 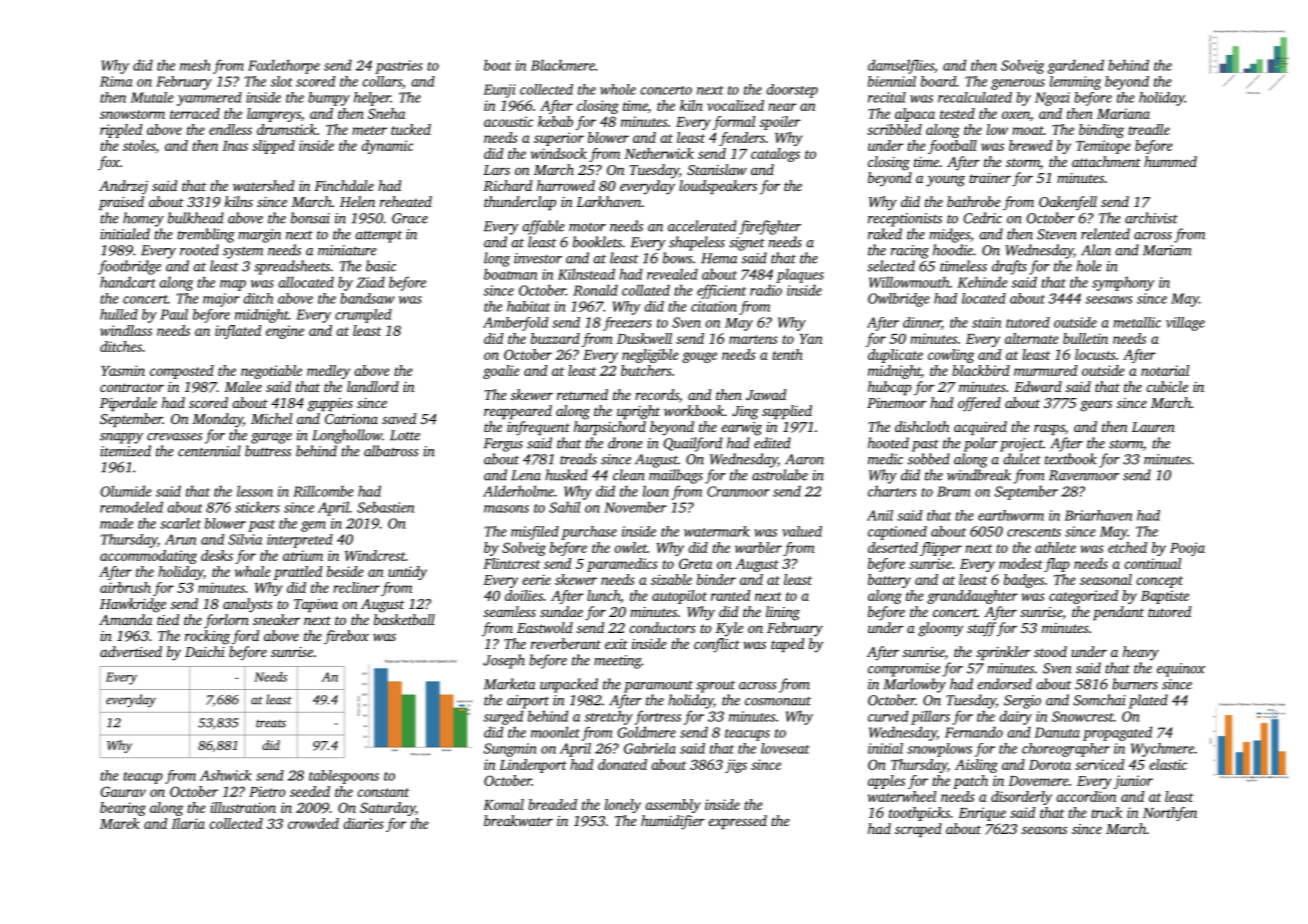 What do you see at coordinates (589, 533) in the page?
I see `purchase` at bounding box center [589, 533].
